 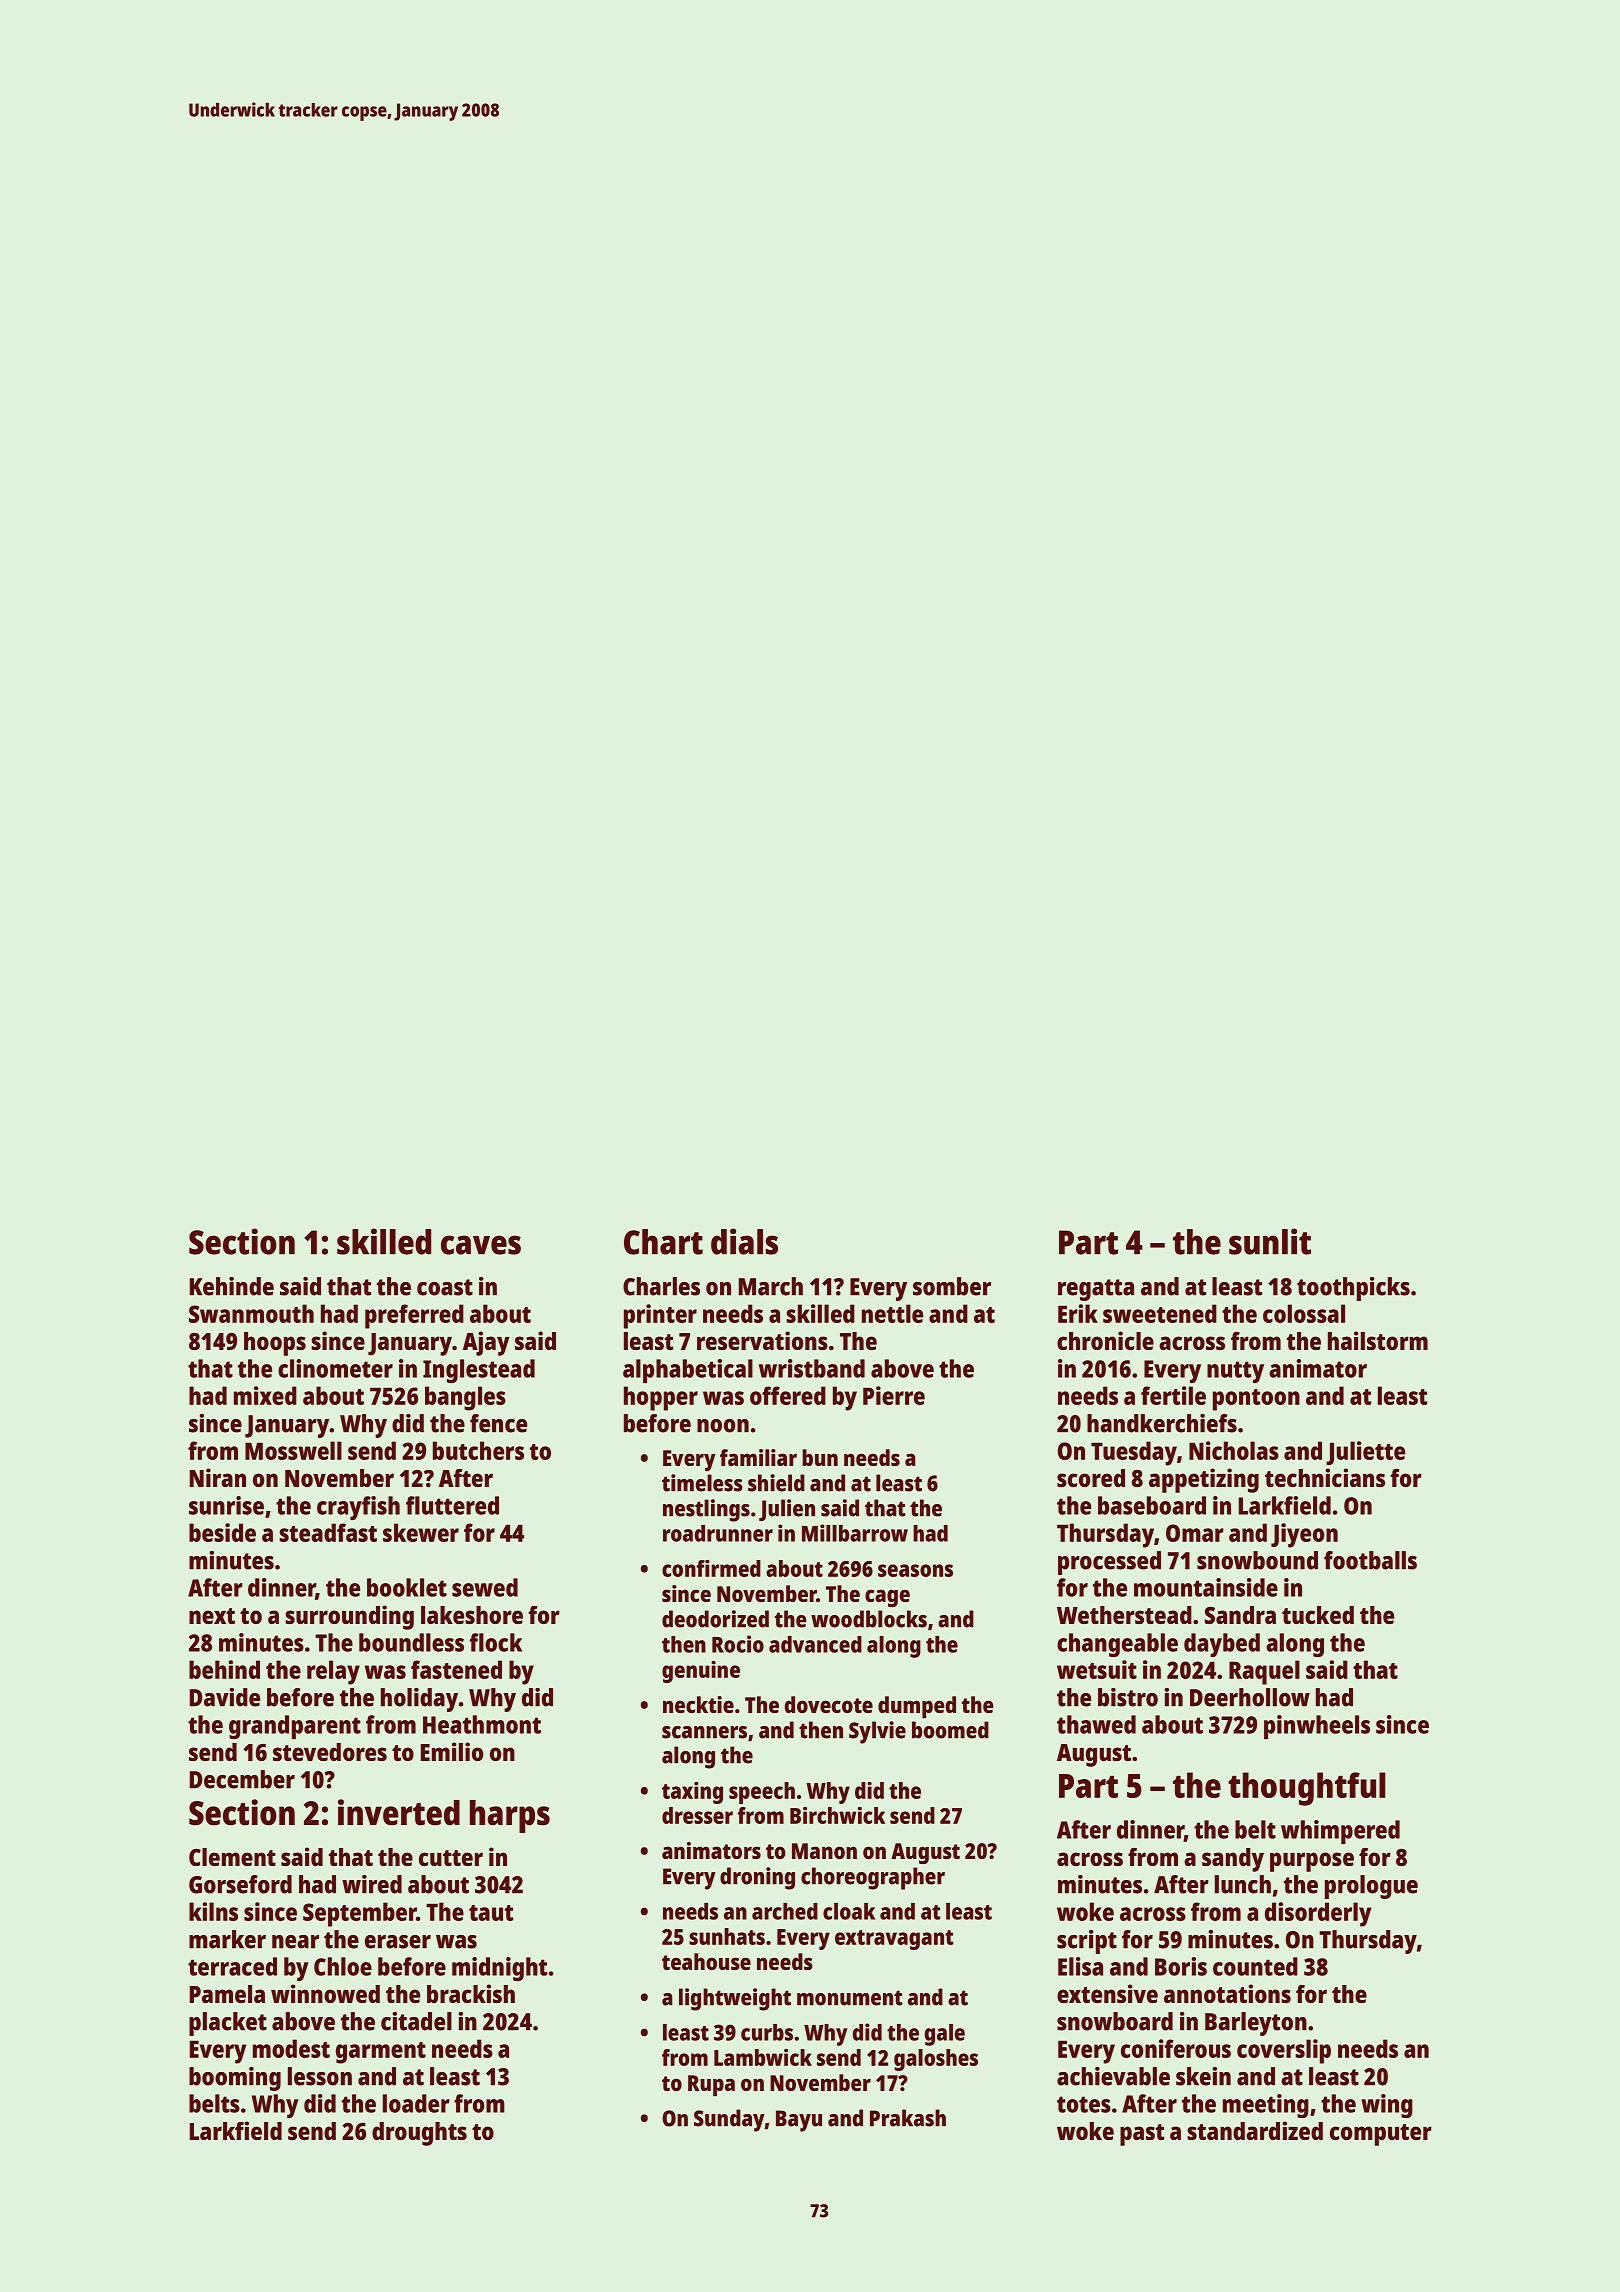 What do you see at coordinates (1378, 1340) in the screenshot?
I see `hailstorm` at bounding box center [1378, 1340].
